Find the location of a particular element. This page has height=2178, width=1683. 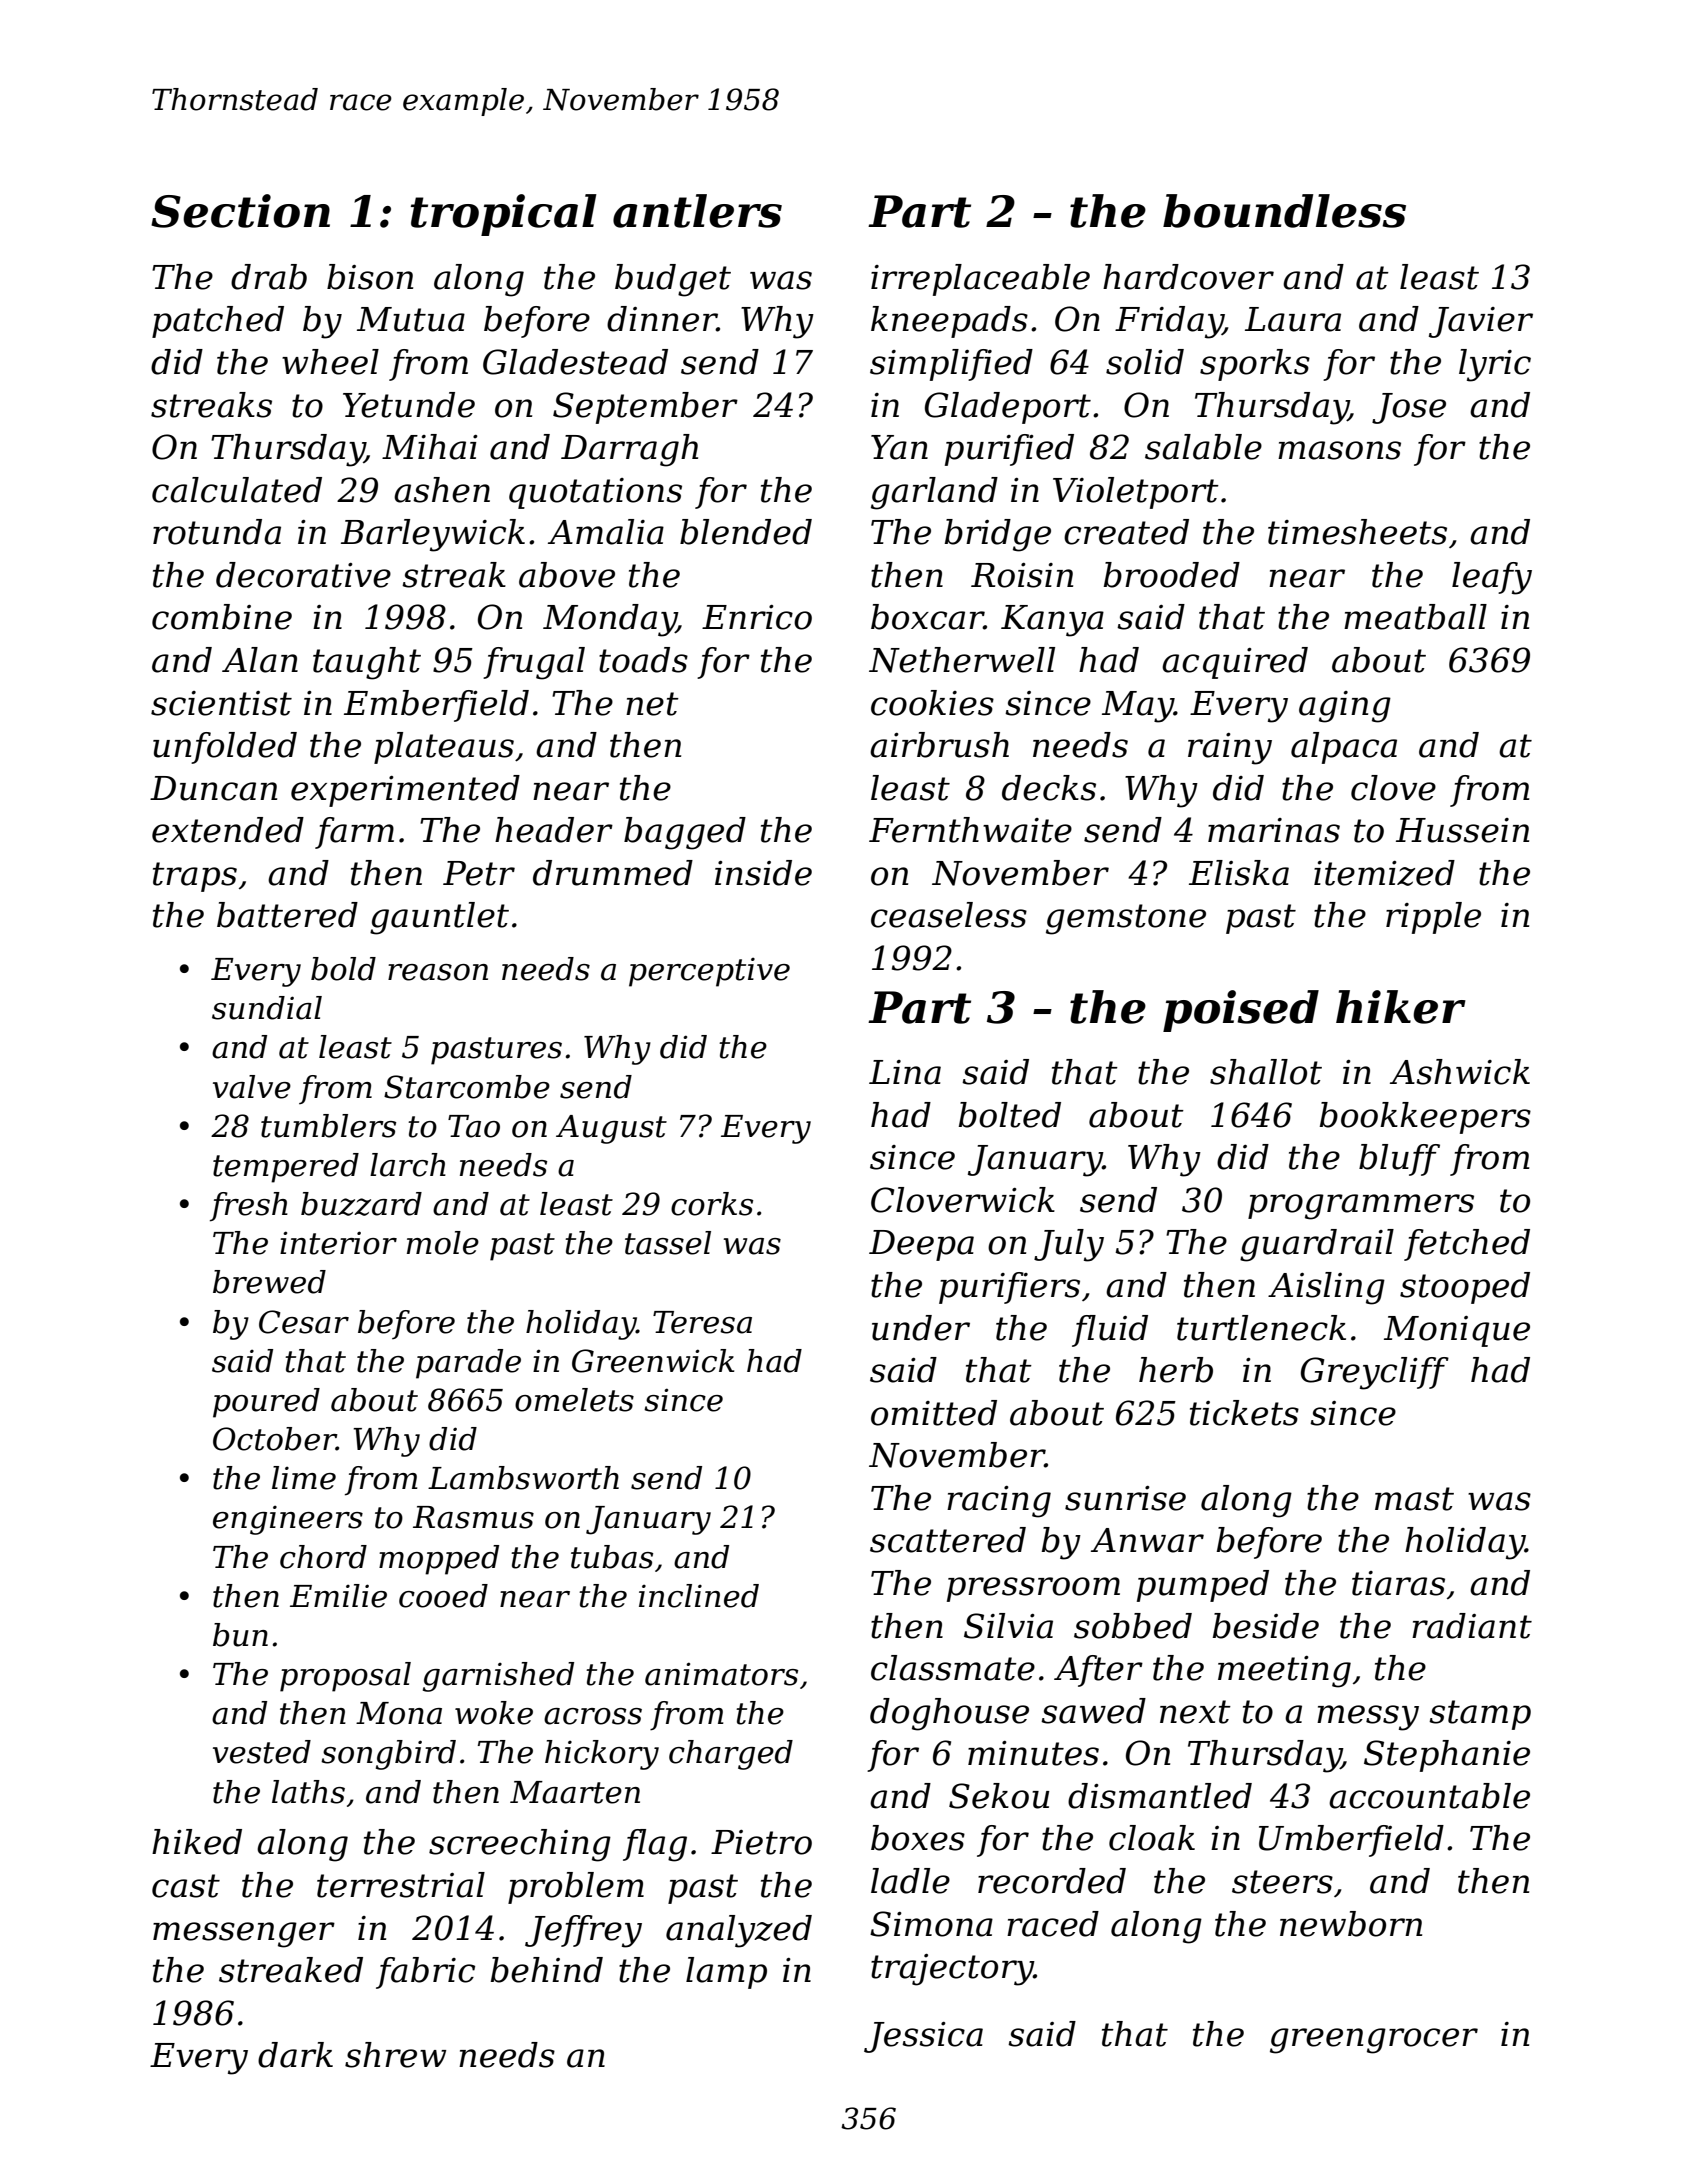

calculated is located at coordinates (237, 490).
